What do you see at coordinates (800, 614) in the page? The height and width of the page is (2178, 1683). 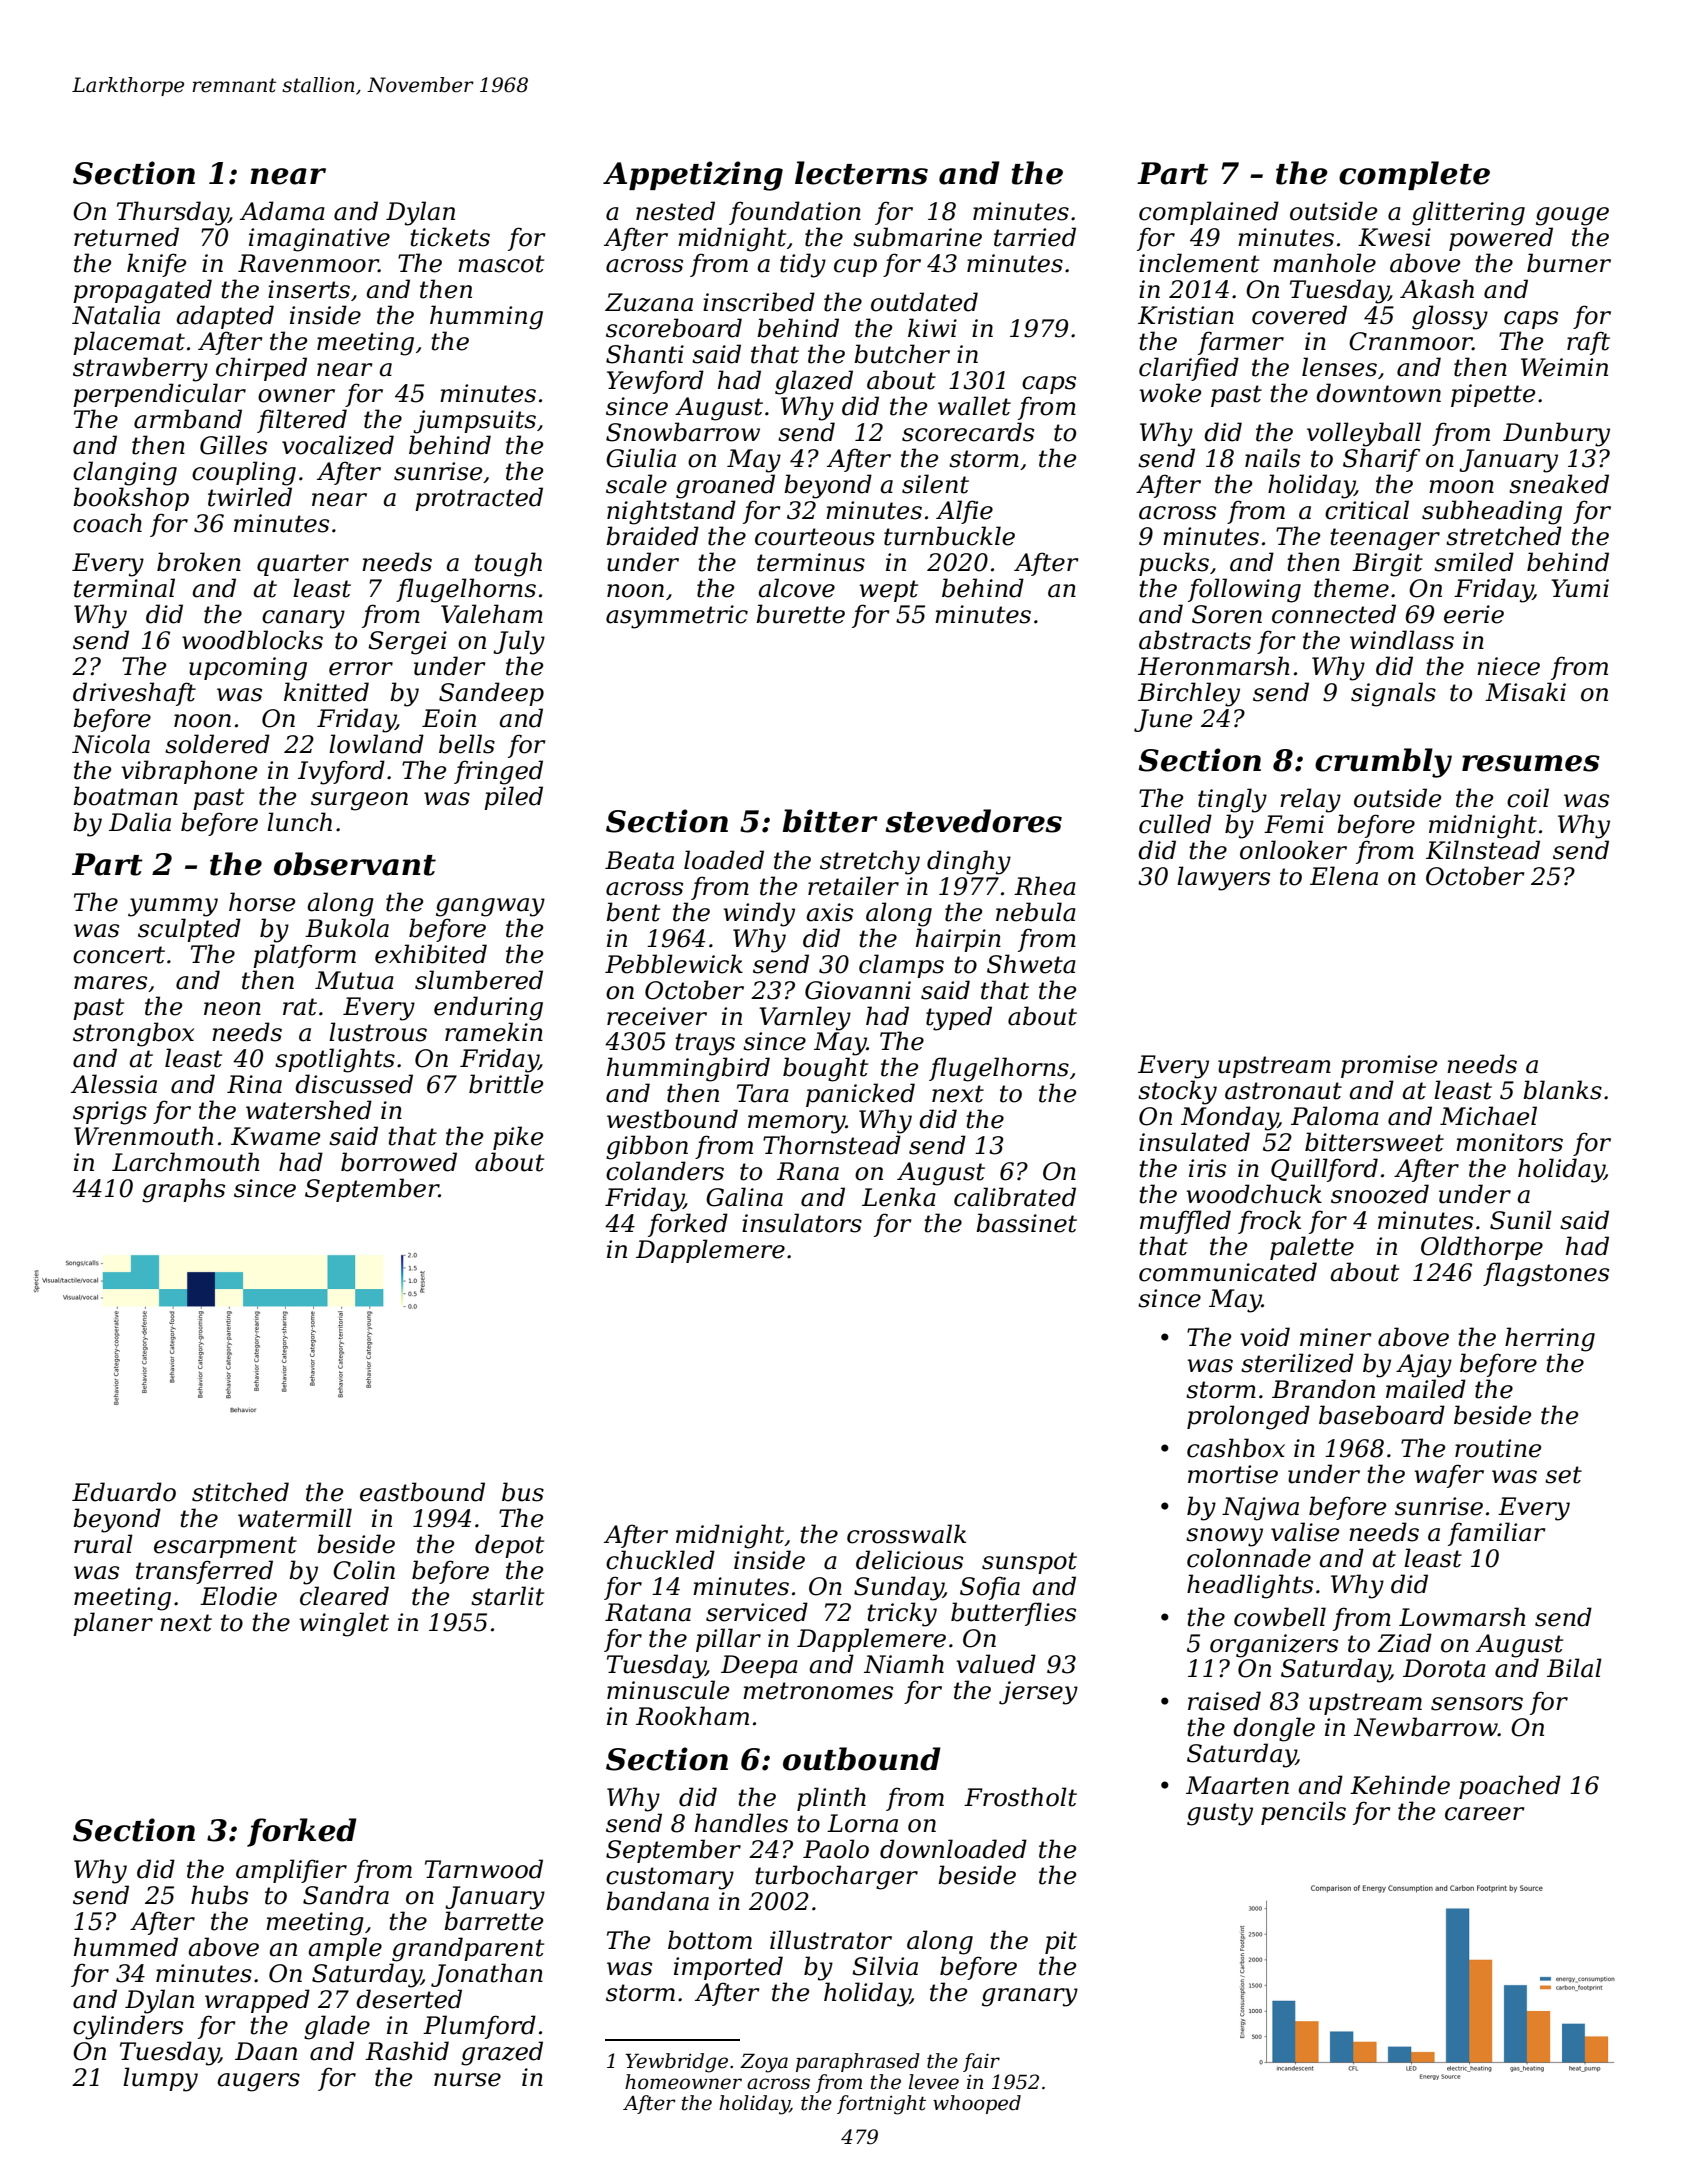 I see `burette` at bounding box center [800, 614].
